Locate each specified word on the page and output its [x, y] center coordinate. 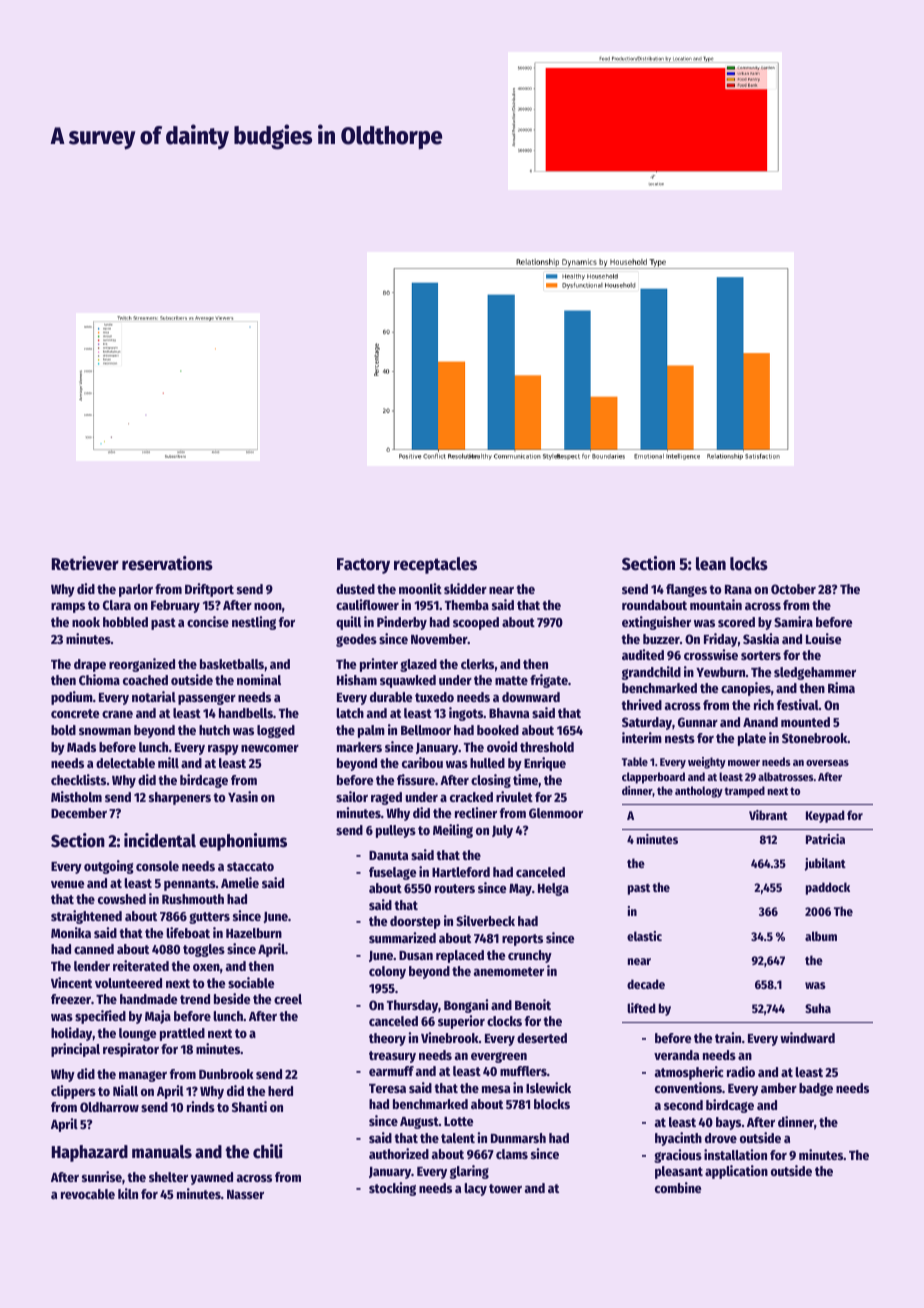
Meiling [453, 831]
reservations [167, 563]
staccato [250, 866]
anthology [699, 792]
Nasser [245, 1194]
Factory [363, 566]
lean [711, 564]
